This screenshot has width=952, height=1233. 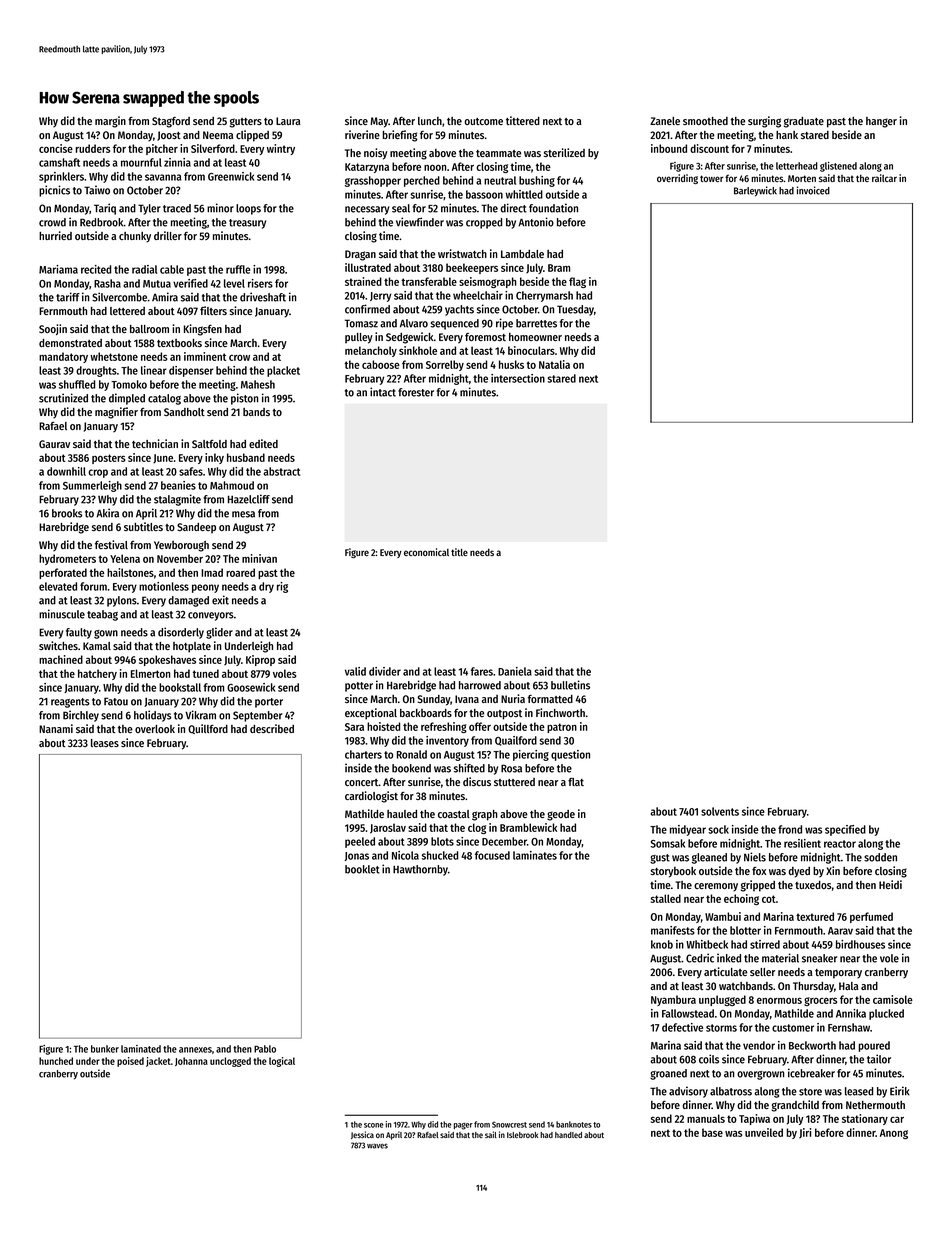 What do you see at coordinates (570, 685) in the screenshot?
I see `bulletins` at bounding box center [570, 685].
